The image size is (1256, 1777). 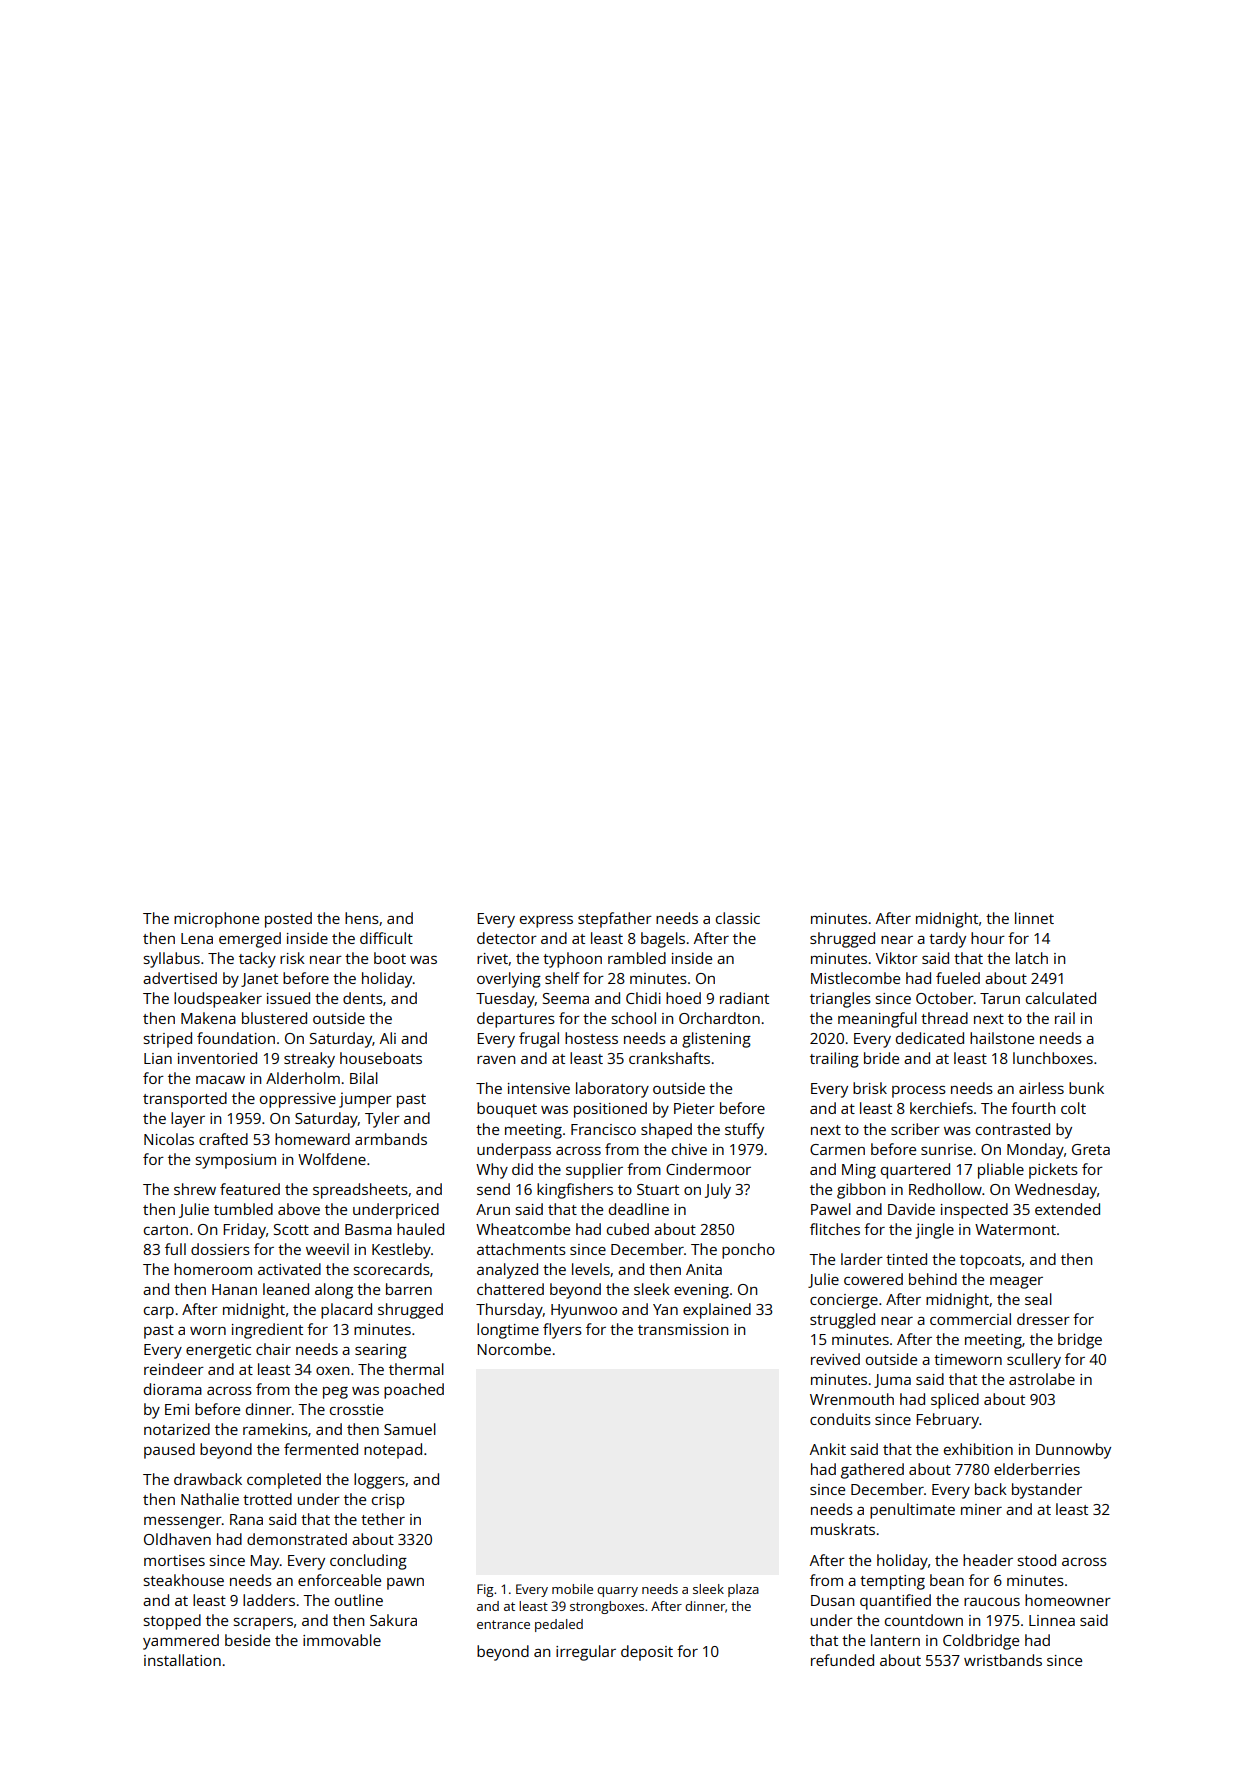 I want to click on plaza, so click(x=743, y=1590).
